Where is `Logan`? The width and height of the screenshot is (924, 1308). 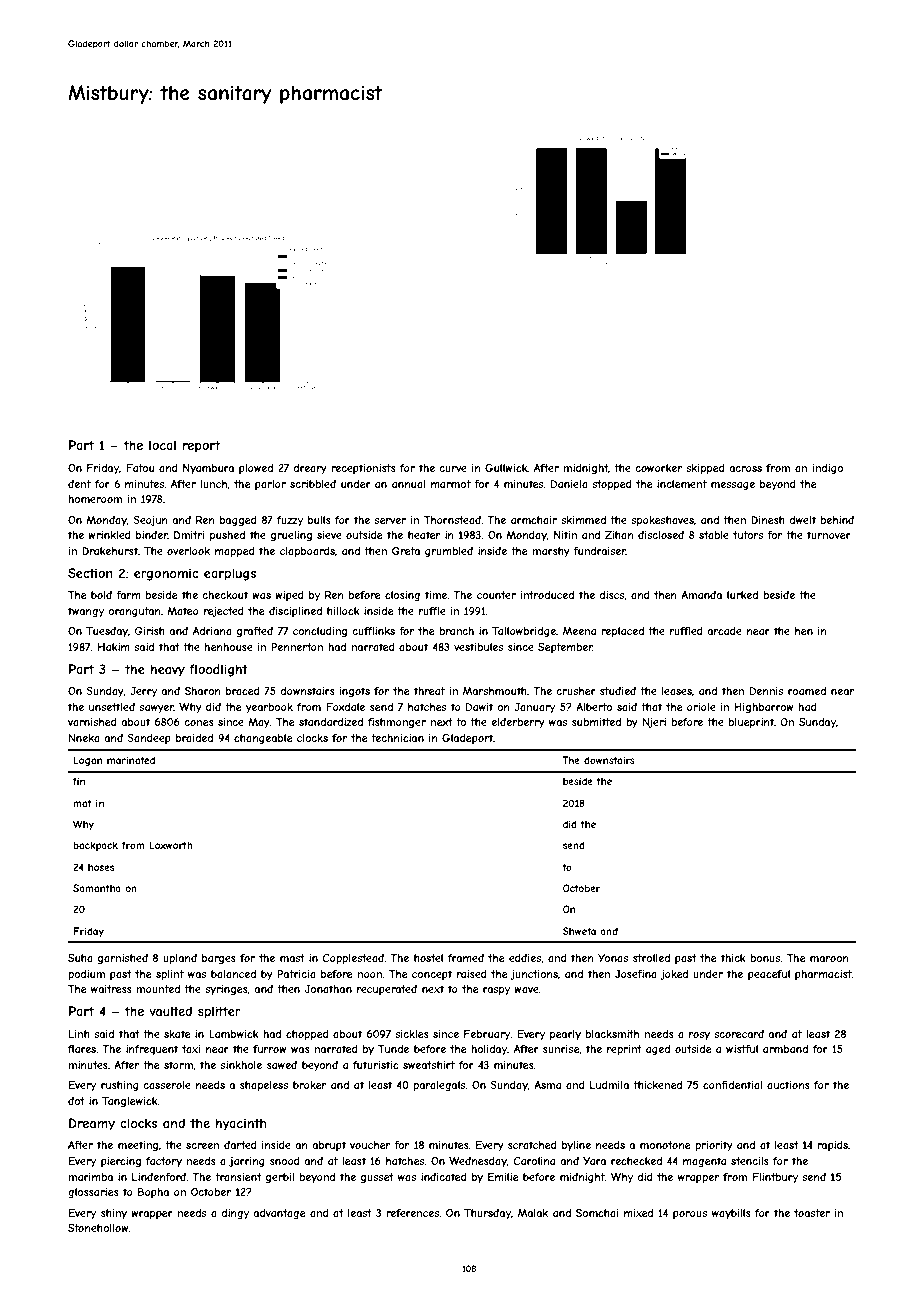
Logan is located at coordinates (87, 761).
